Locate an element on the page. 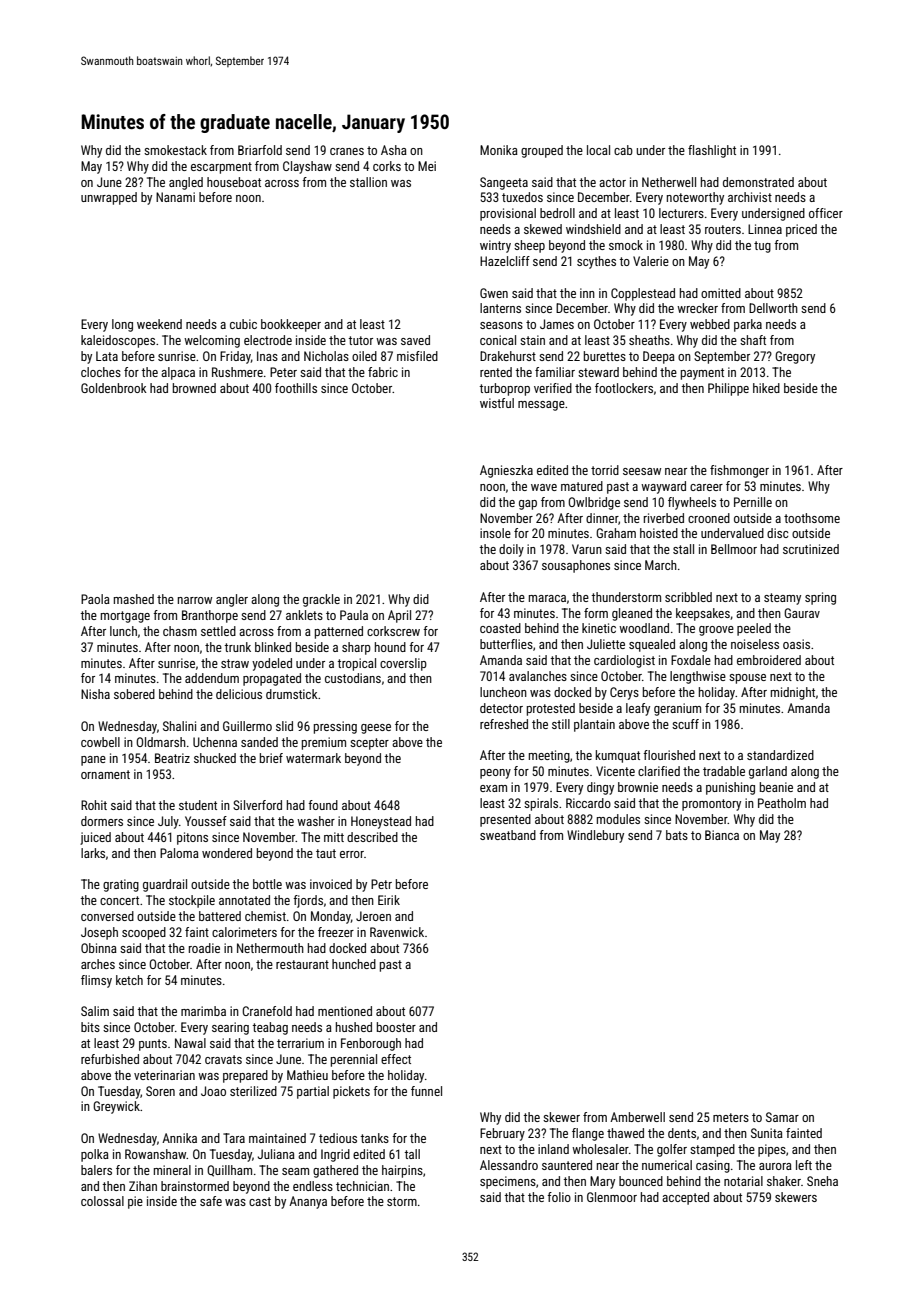 The width and height of the image is (924, 1308). browned is located at coordinates (194, 388).
